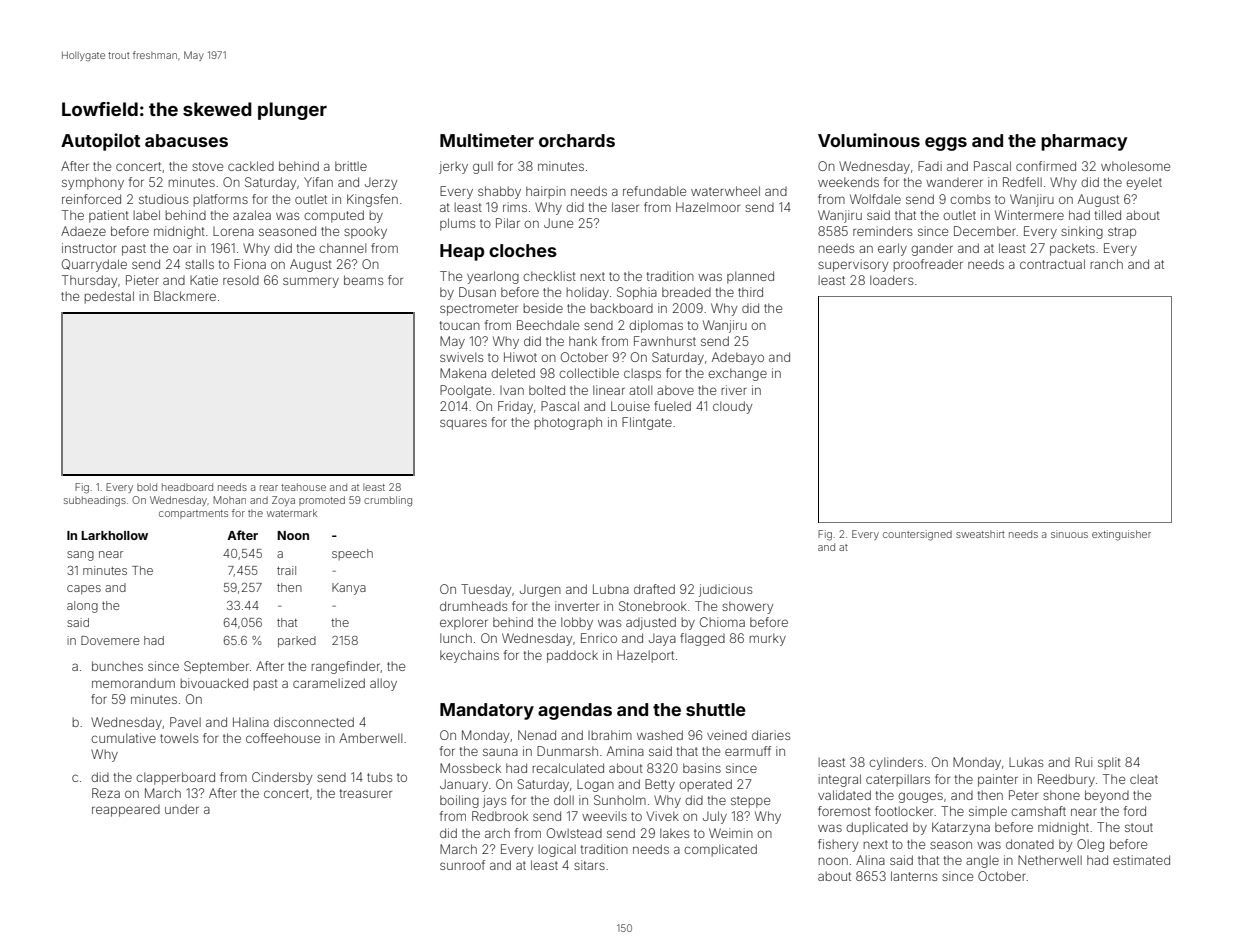  What do you see at coordinates (381, 183) in the page?
I see `Jerzy` at bounding box center [381, 183].
